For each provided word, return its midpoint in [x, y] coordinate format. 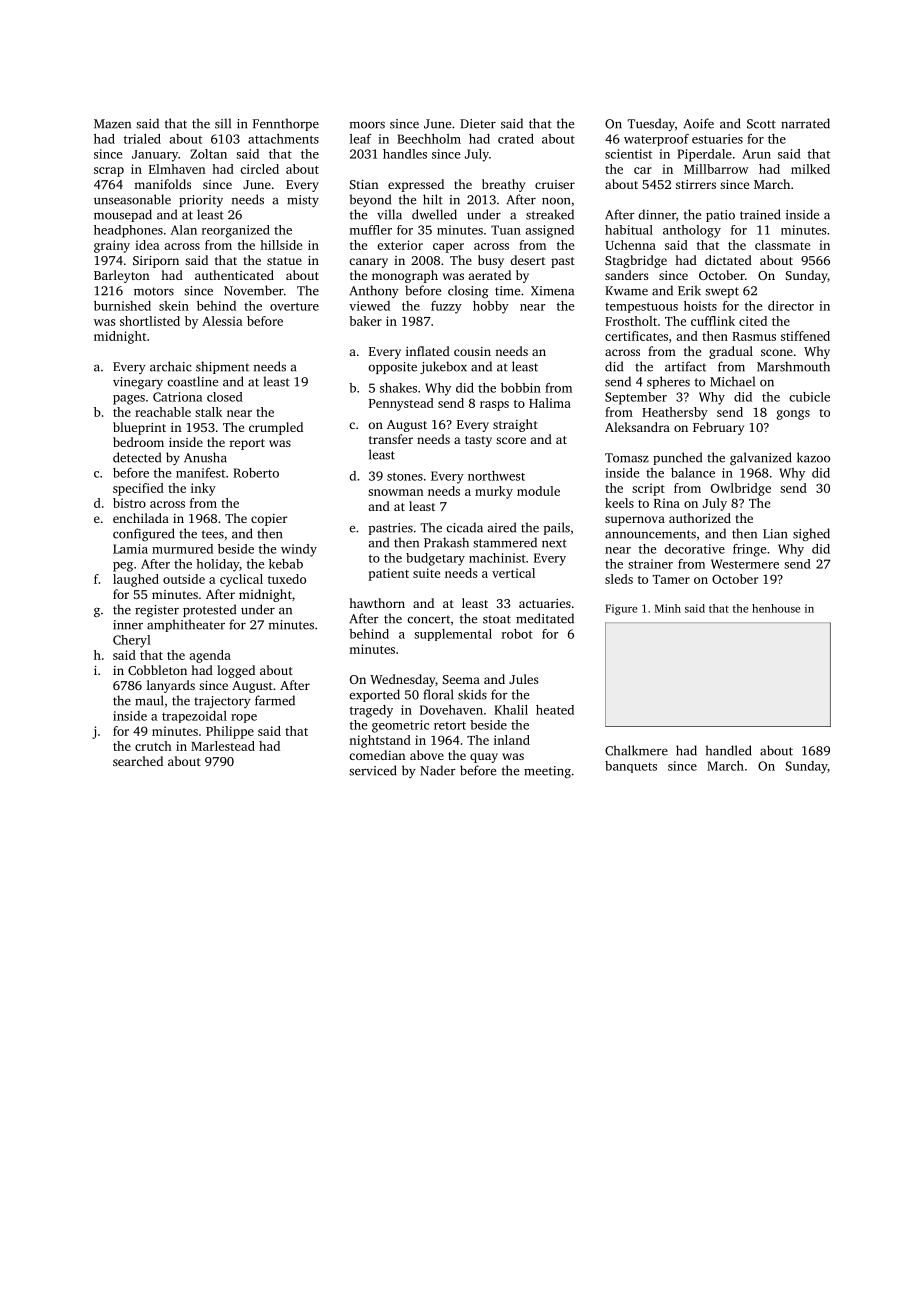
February [718, 428]
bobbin [521, 388]
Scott [761, 124]
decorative [694, 549]
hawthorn [377, 603]
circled [259, 169]
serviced [373, 770]
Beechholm [429, 139]
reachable [163, 412]
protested [209, 610]
